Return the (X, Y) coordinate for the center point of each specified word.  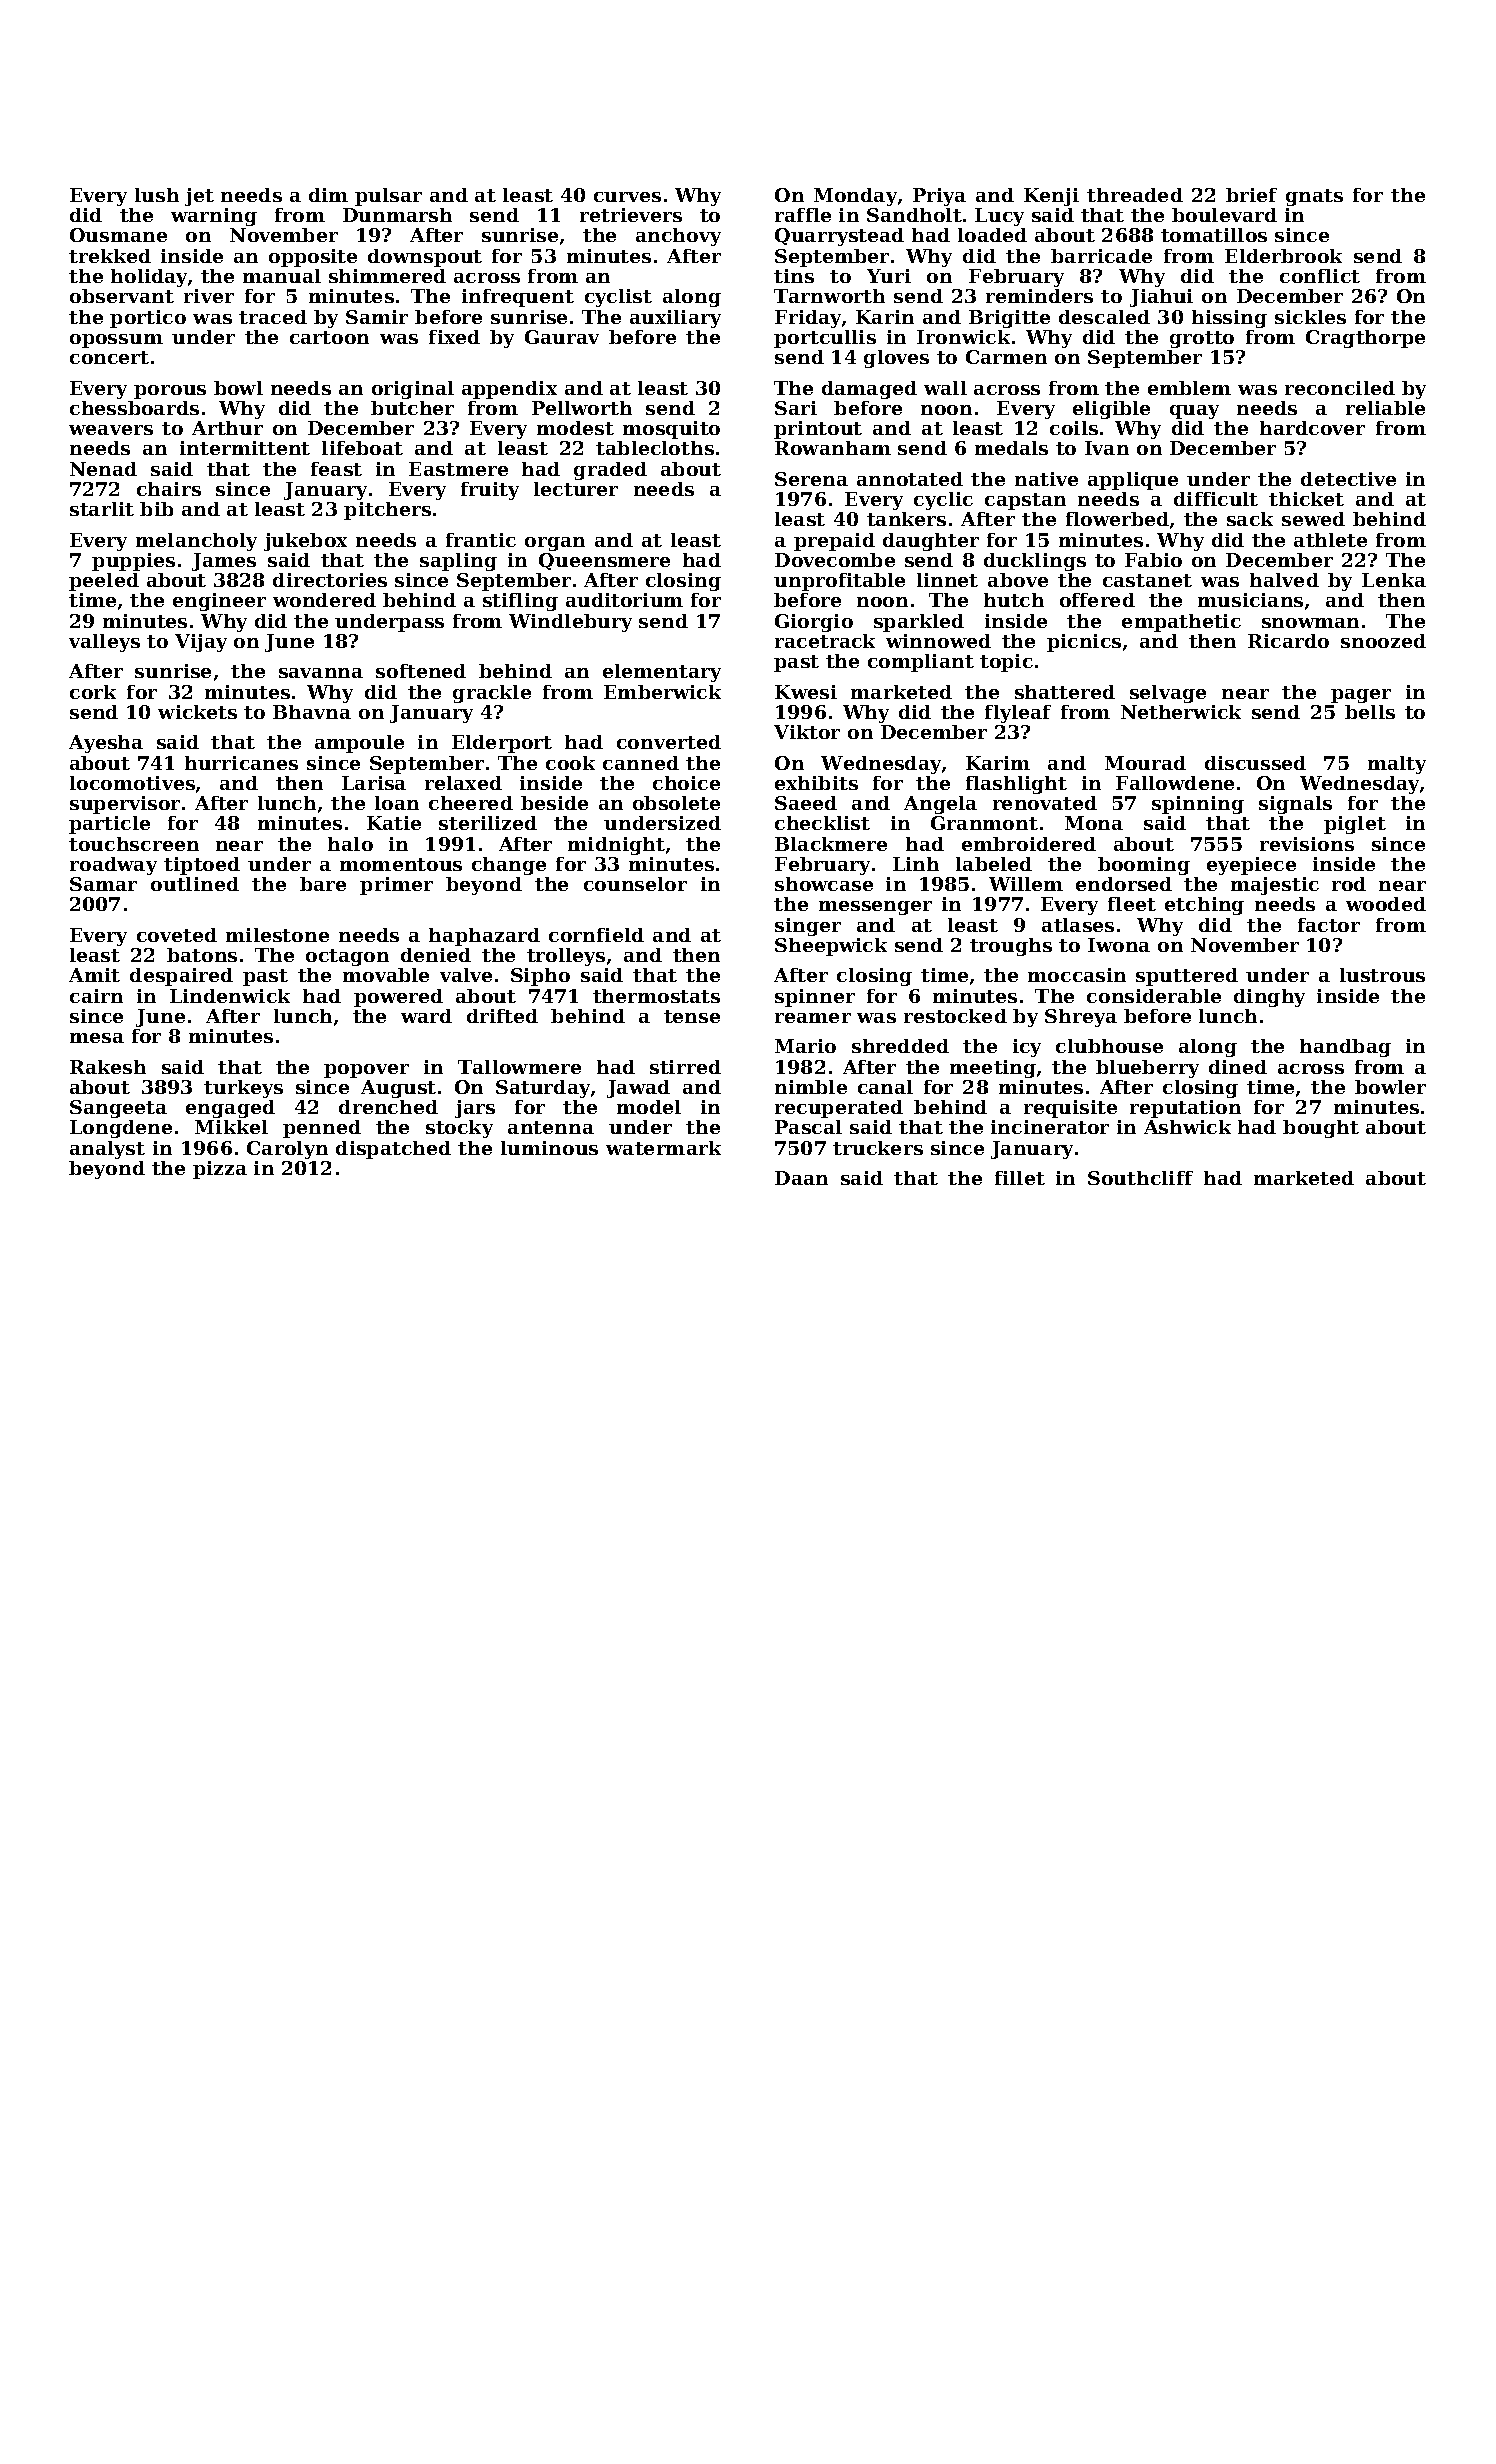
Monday (855, 197)
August (398, 1089)
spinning (1198, 805)
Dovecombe (835, 560)
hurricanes (241, 763)
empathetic (1181, 623)
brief (1251, 195)
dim (328, 195)
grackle (492, 694)
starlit (102, 509)
